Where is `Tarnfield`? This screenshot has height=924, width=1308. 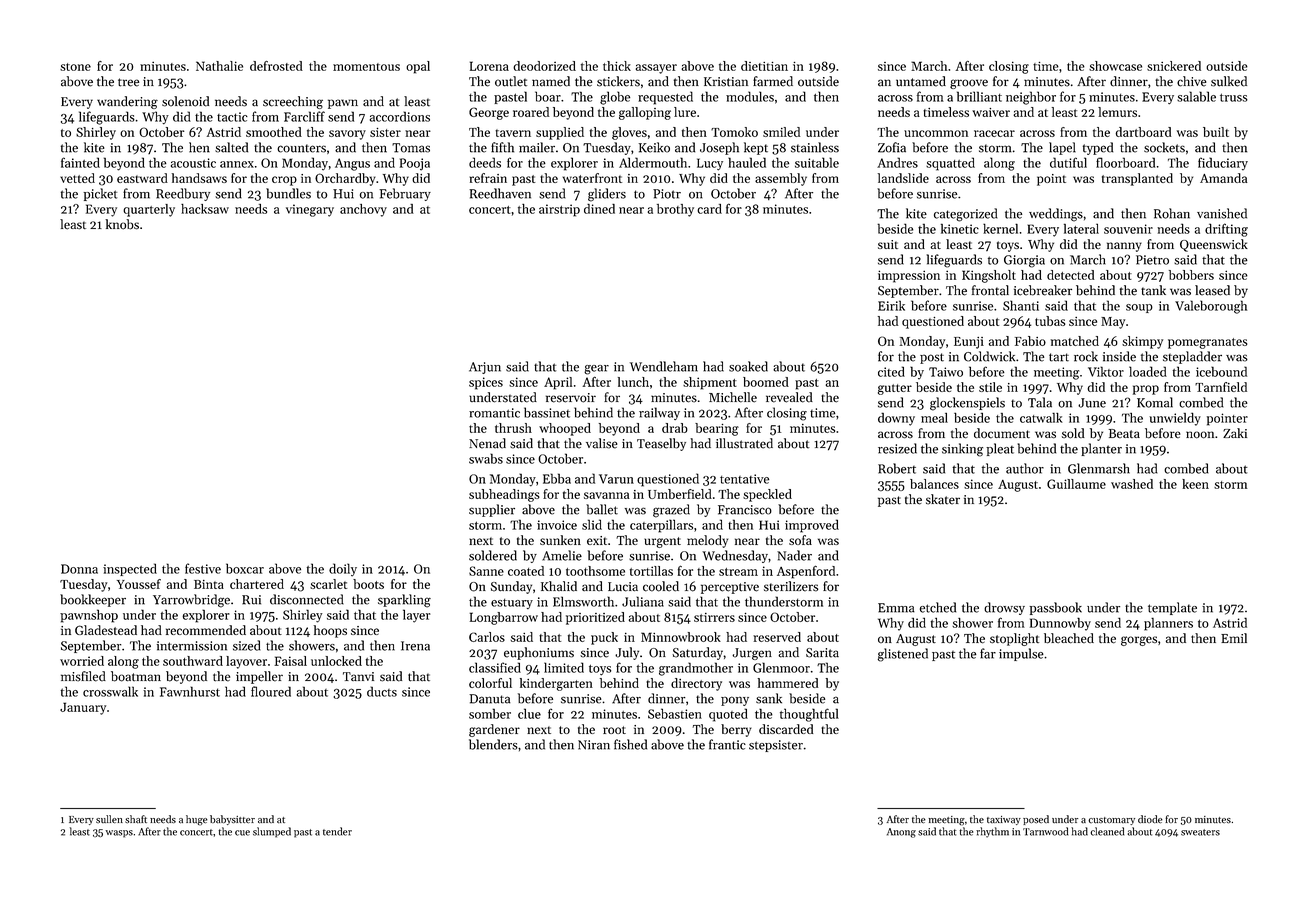 Tarnfield is located at coordinates (1221, 387).
